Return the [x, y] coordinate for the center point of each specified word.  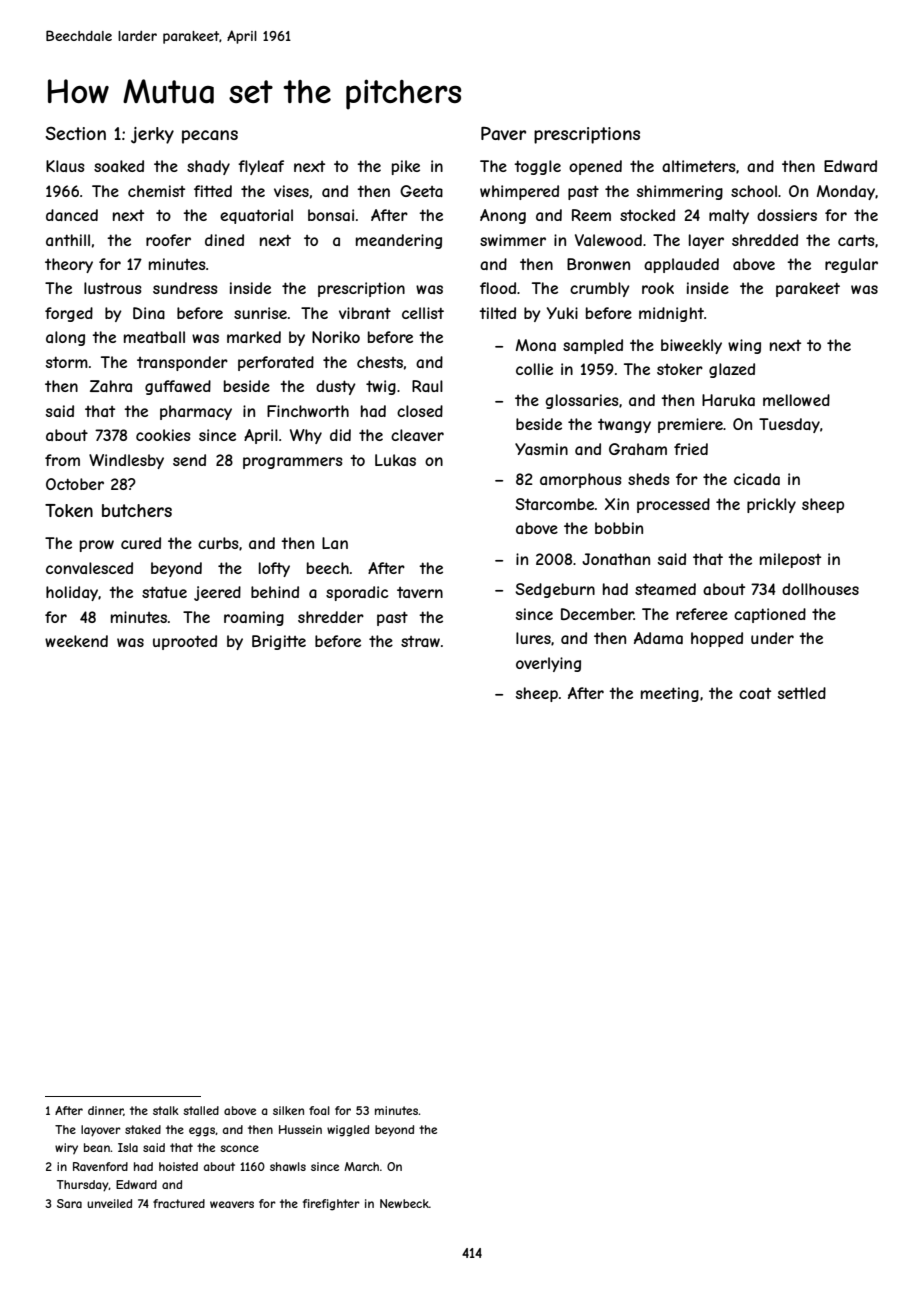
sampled [593, 346]
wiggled [348, 1131]
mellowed [796, 400]
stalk [166, 1110]
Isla [128, 1147]
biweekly [691, 346]
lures [533, 638]
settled [802, 693]
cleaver [417, 435]
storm [67, 362]
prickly [771, 505]
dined [224, 240]
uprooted [185, 642]
